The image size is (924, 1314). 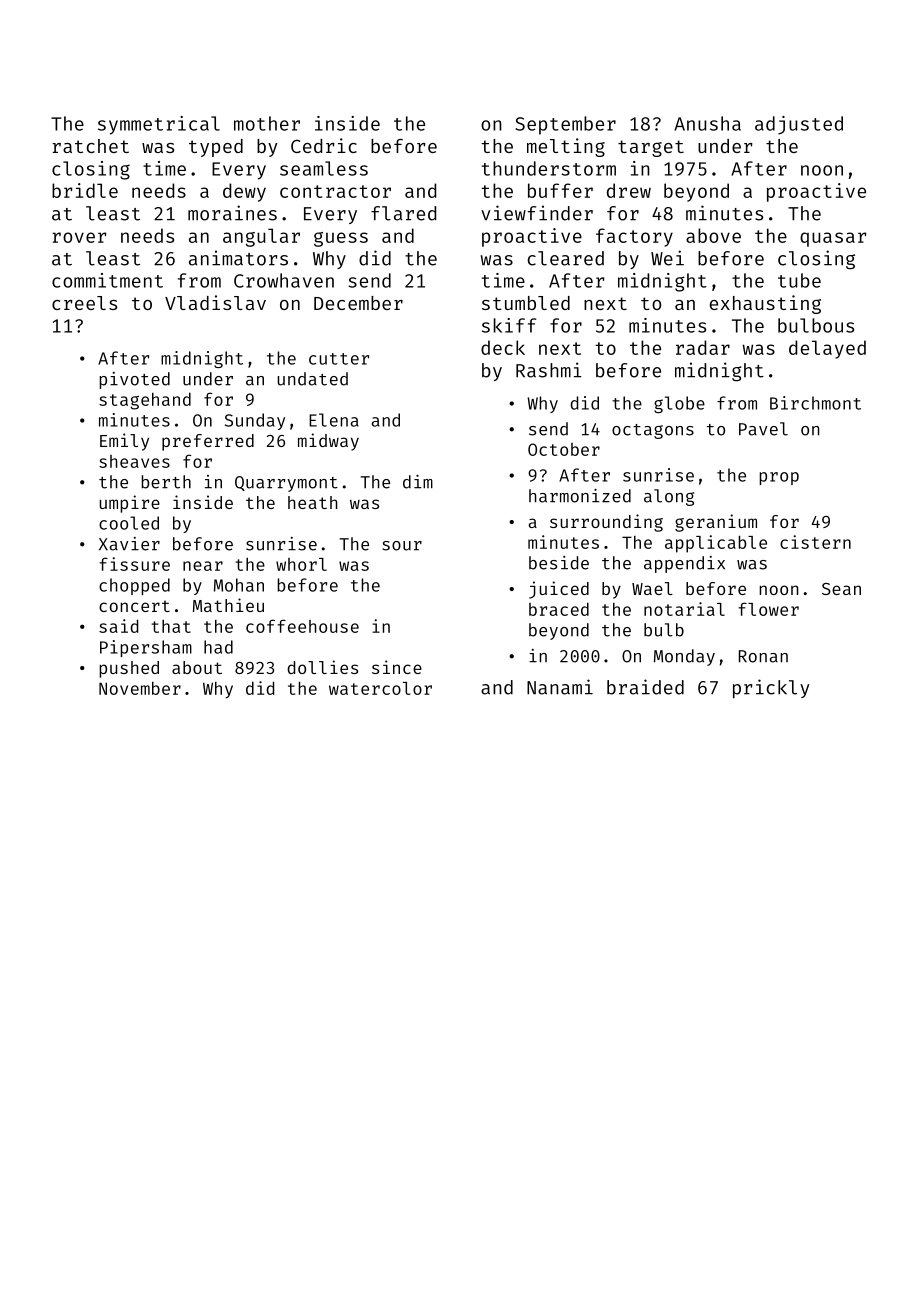 I want to click on seamless, so click(x=324, y=168).
